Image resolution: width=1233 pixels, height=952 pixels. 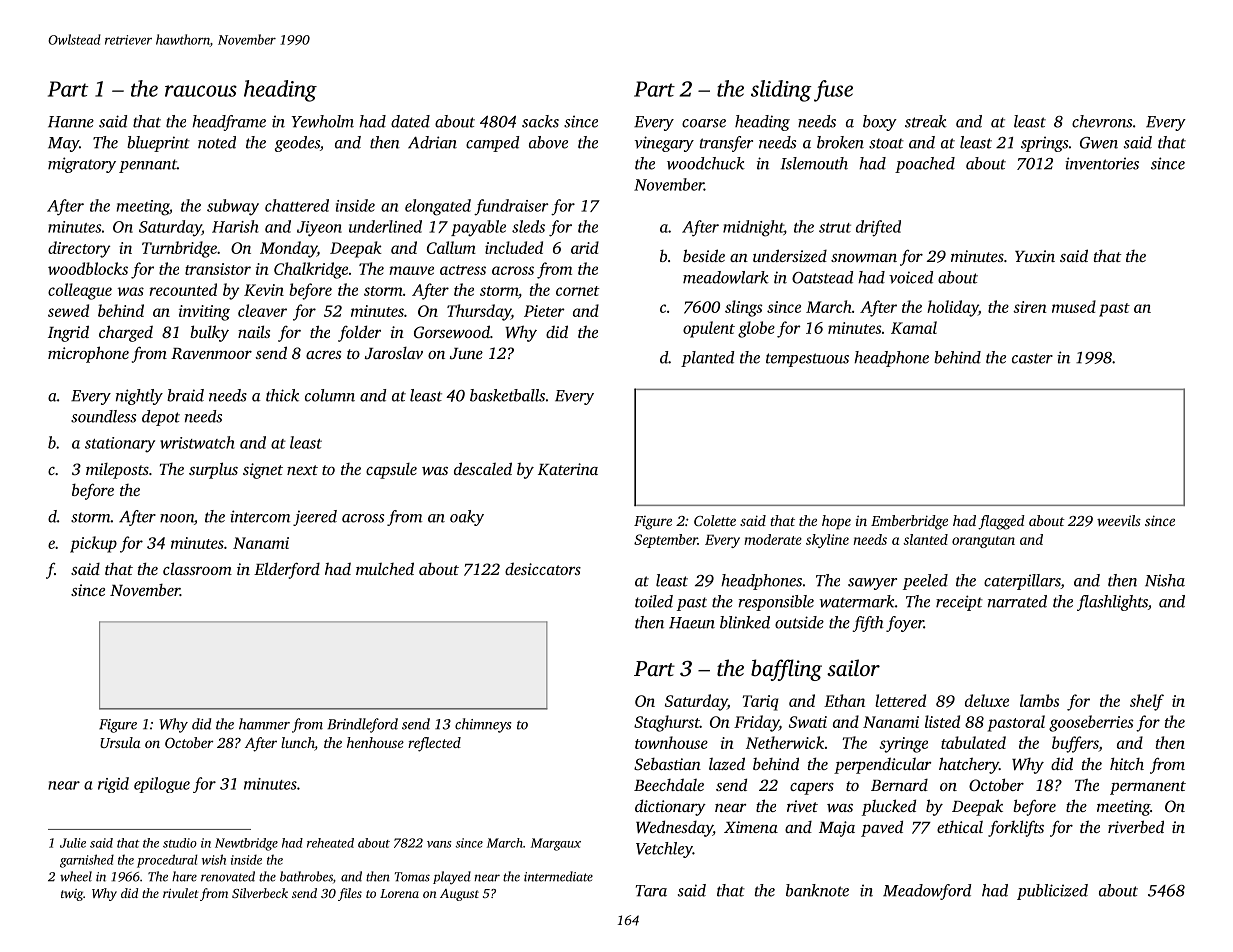 I want to click on files, so click(x=350, y=894).
